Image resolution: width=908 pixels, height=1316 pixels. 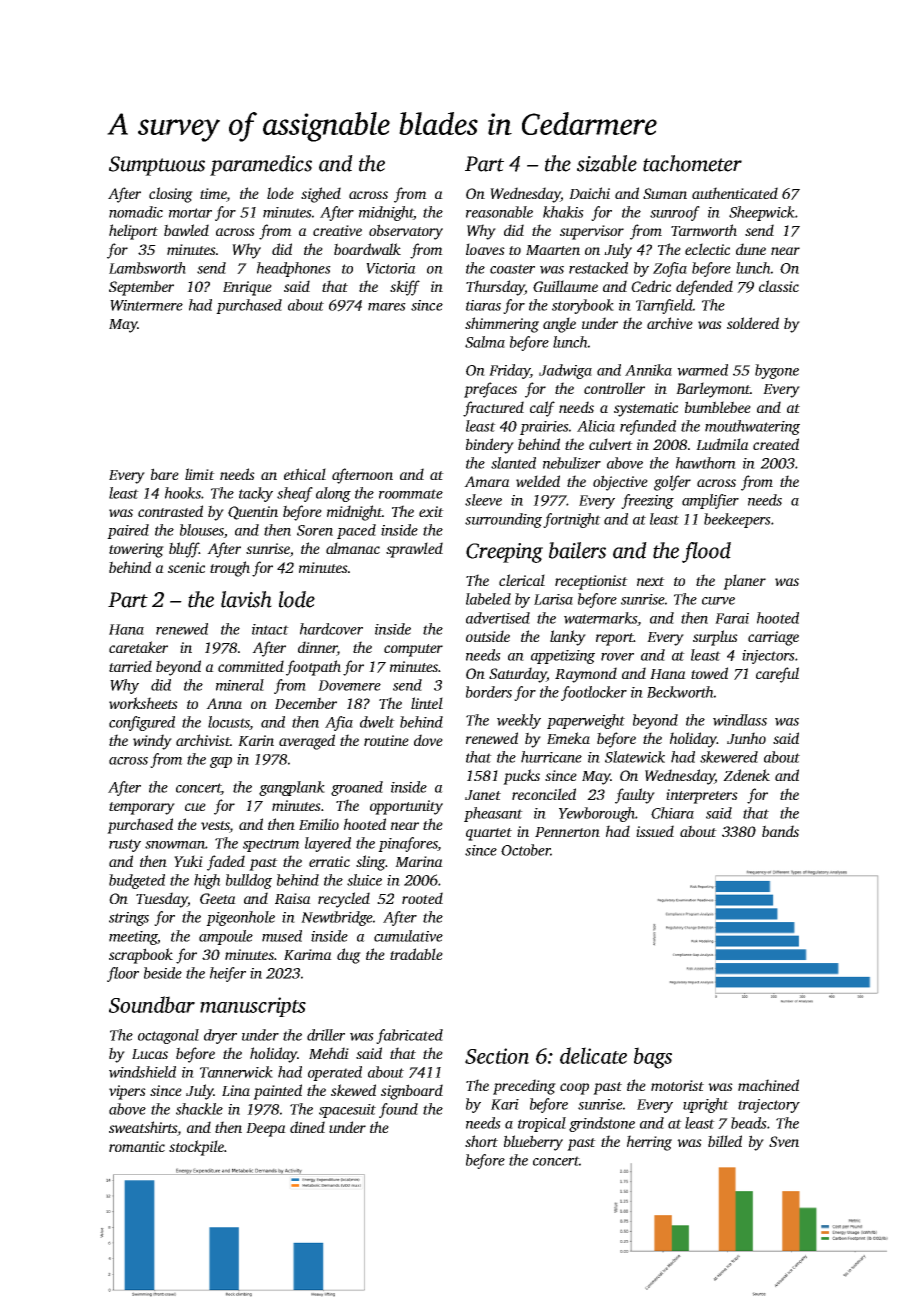 What do you see at coordinates (357, 788) in the page?
I see `groaned` at bounding box center [357, 788].
